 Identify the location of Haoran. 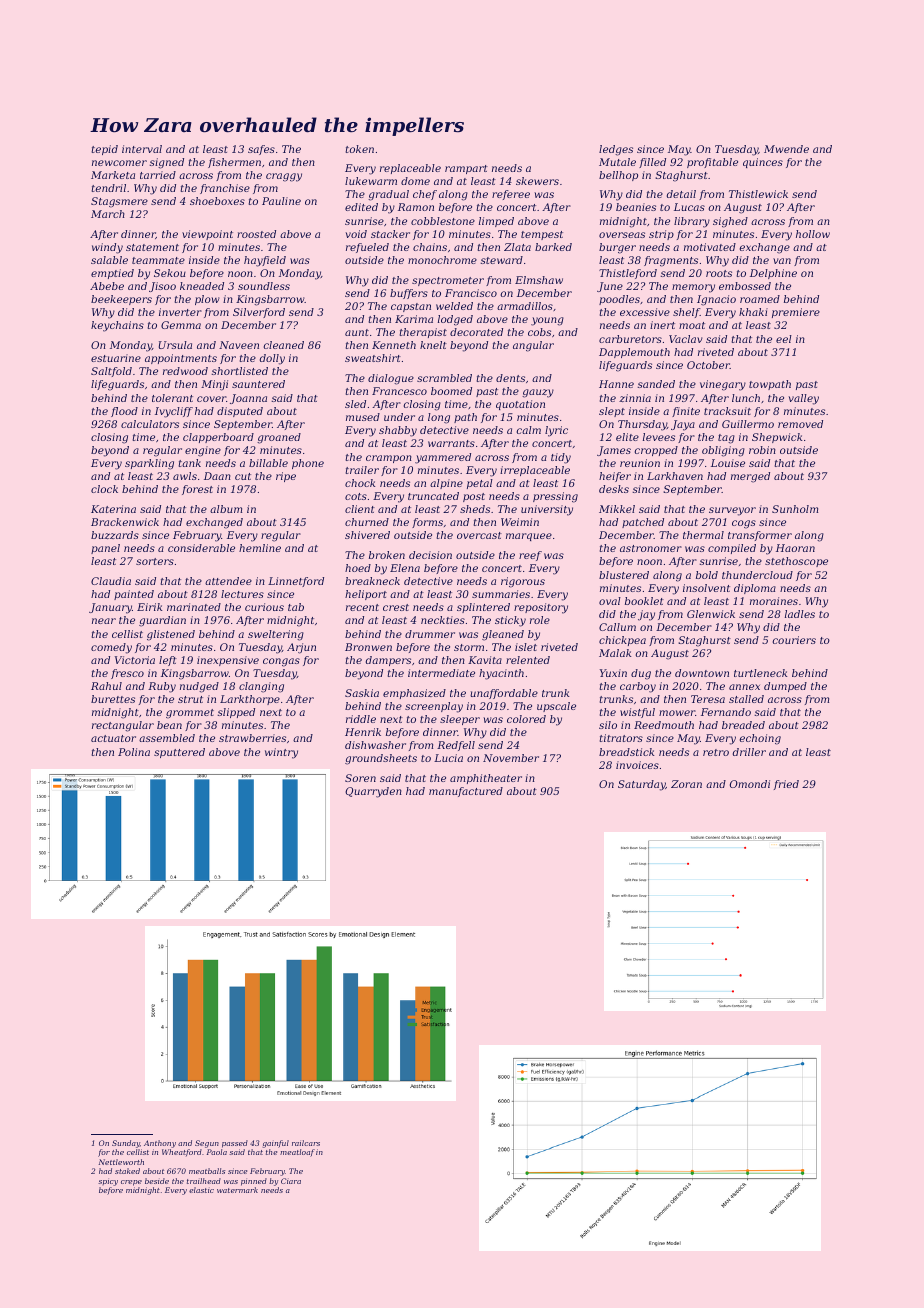
(795, 548).
